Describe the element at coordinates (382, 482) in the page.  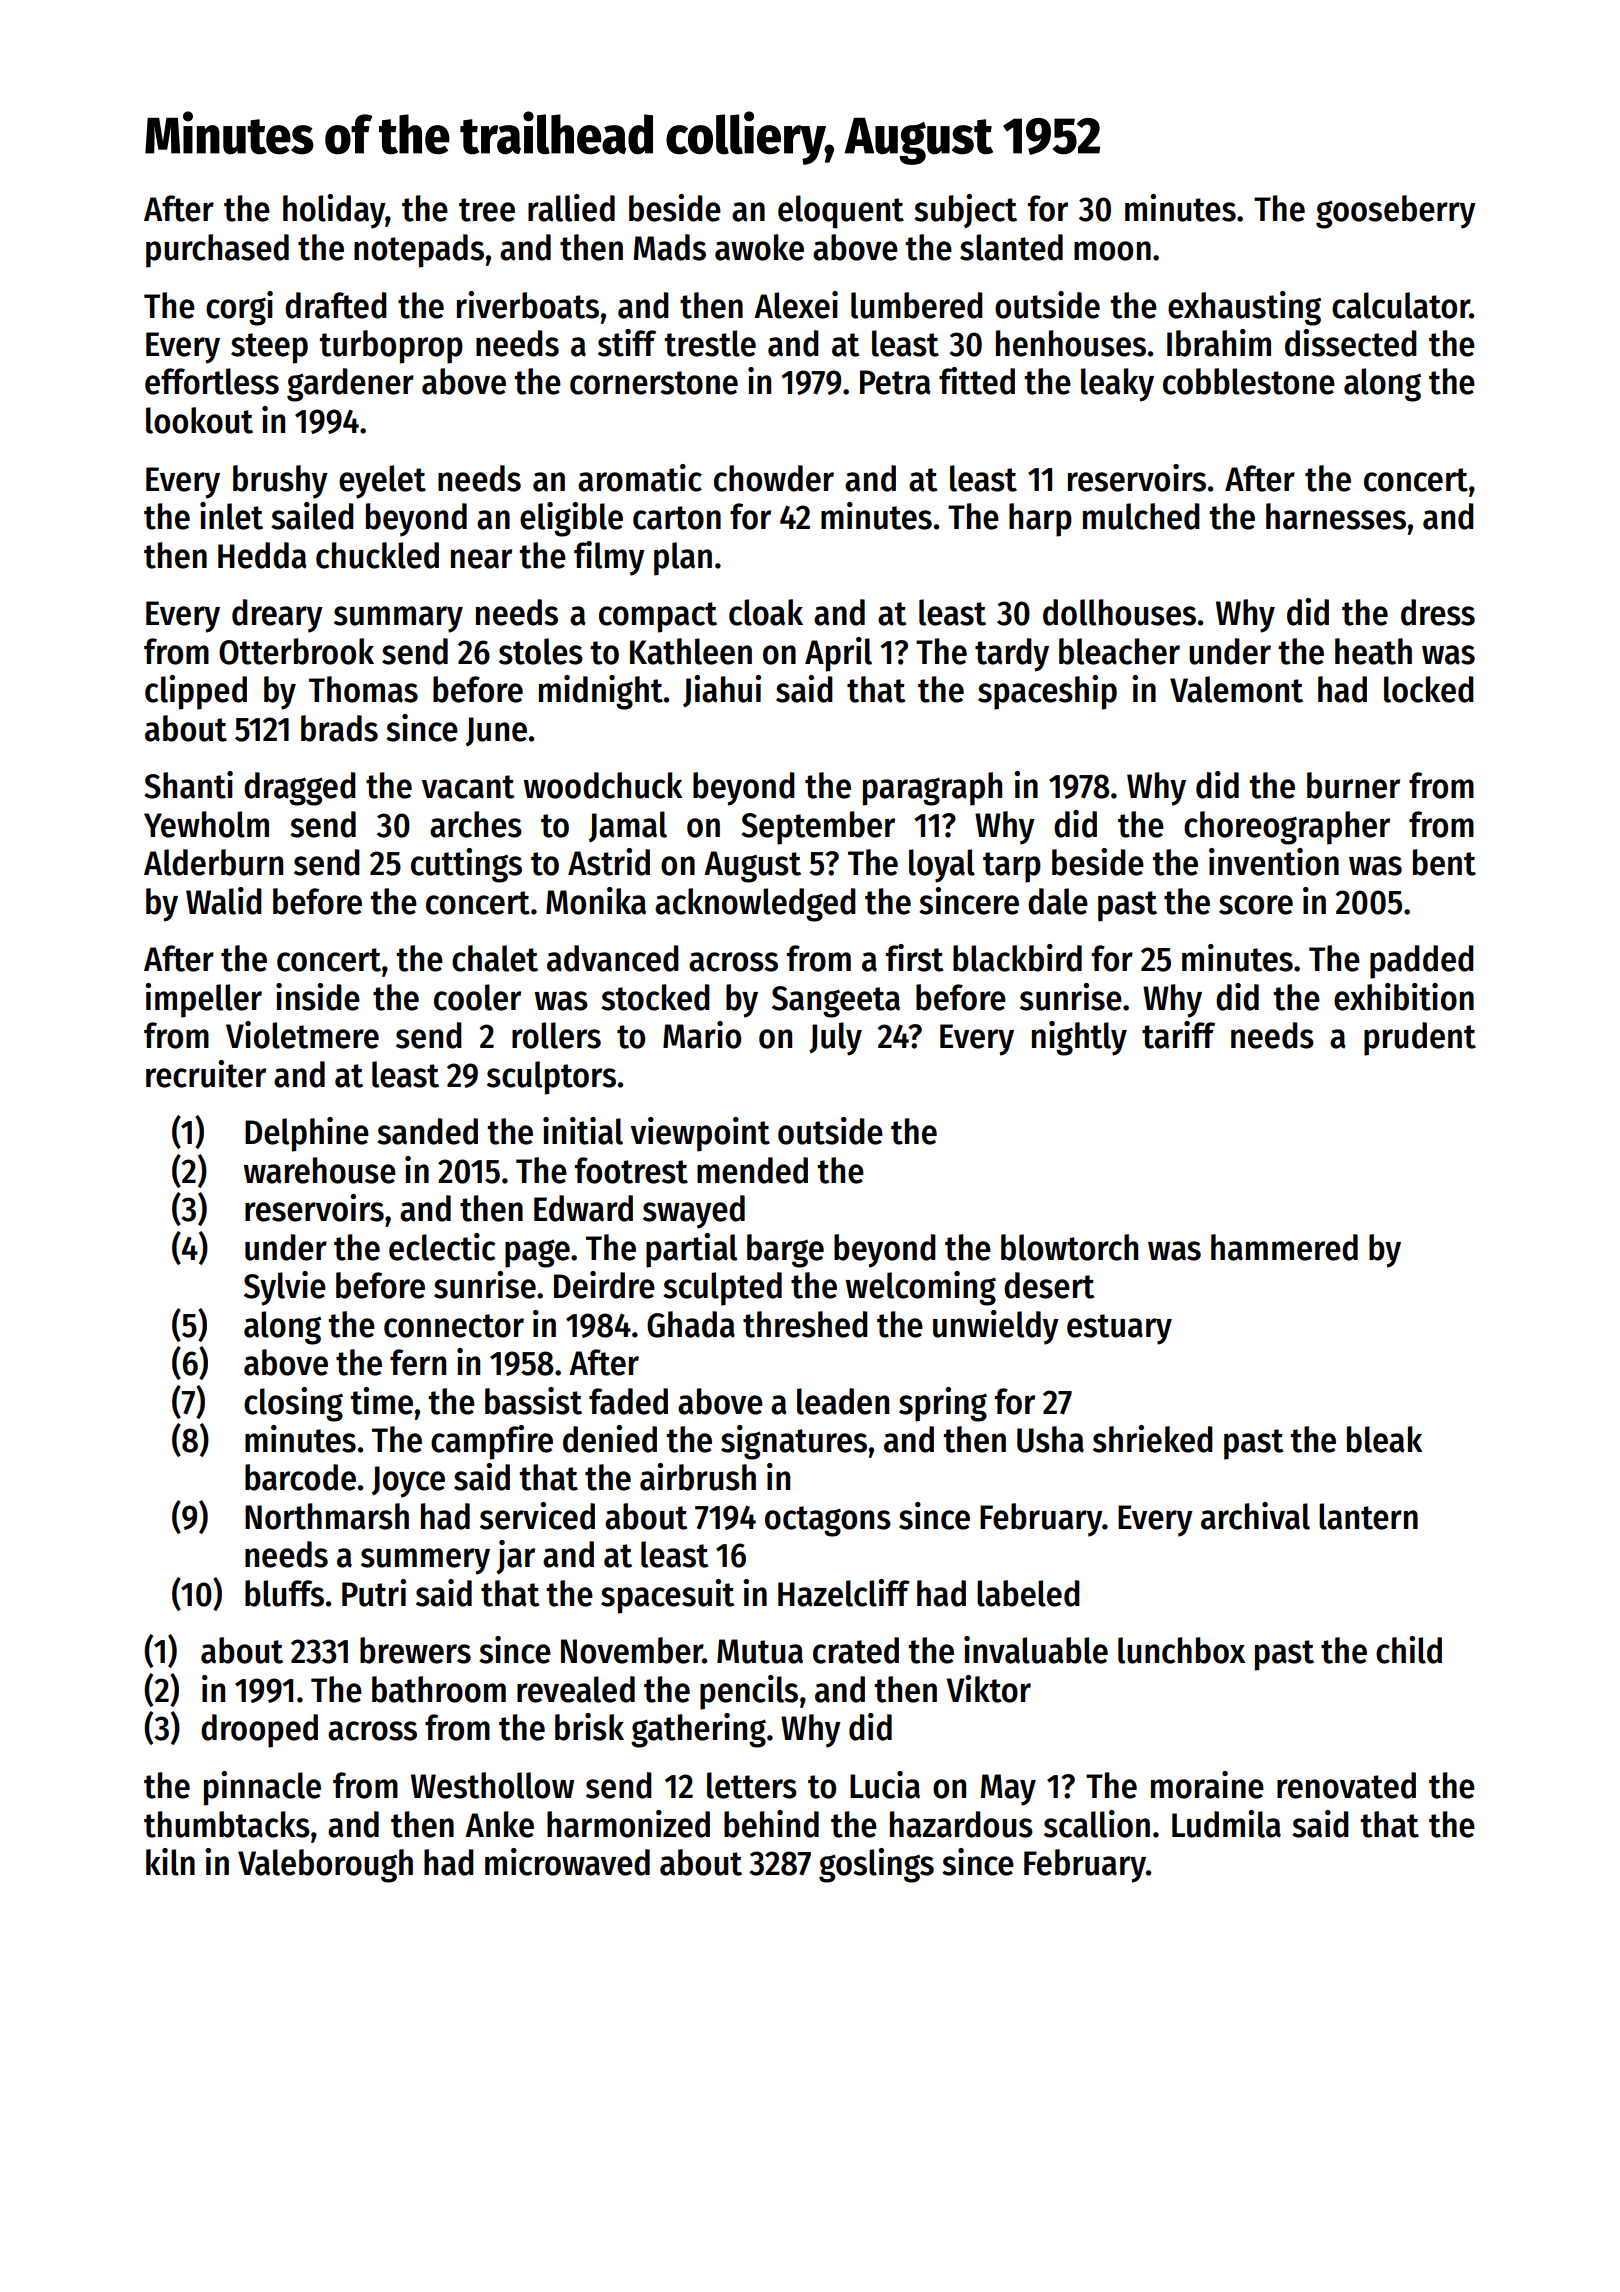
I see `eyelet` at that location.
